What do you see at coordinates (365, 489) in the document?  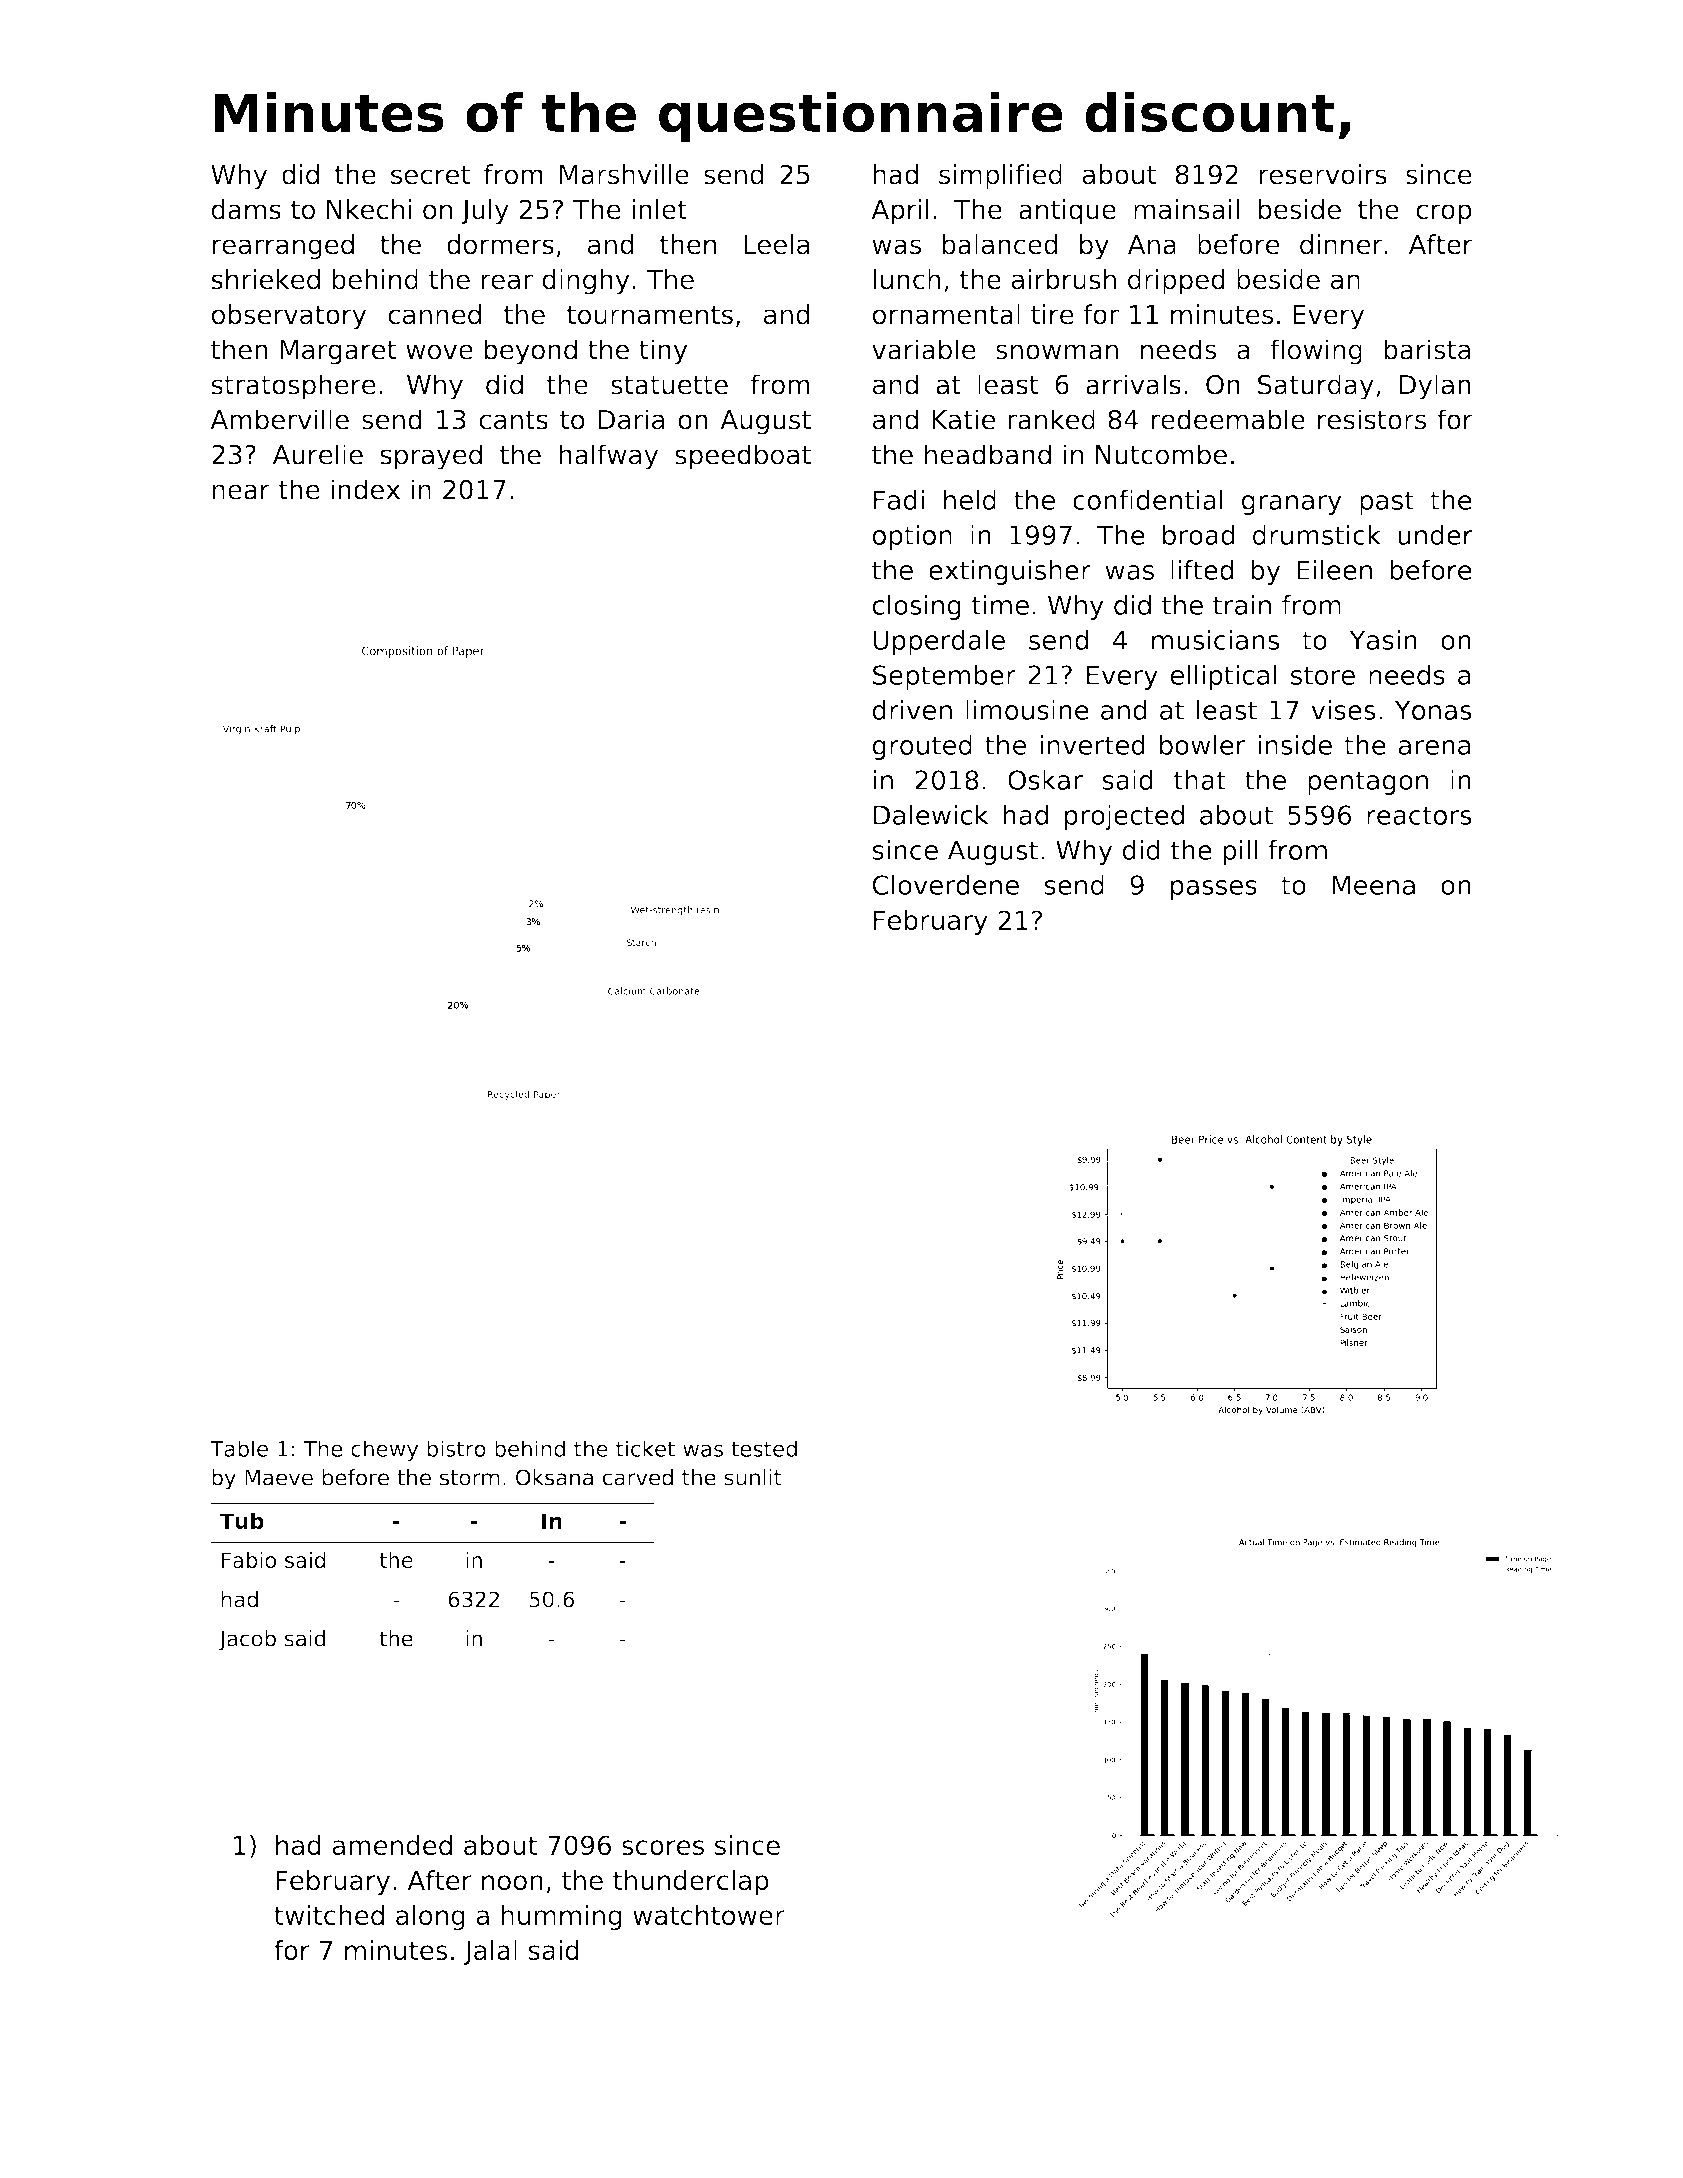 I see `index` at bounding box center [365, 489].
